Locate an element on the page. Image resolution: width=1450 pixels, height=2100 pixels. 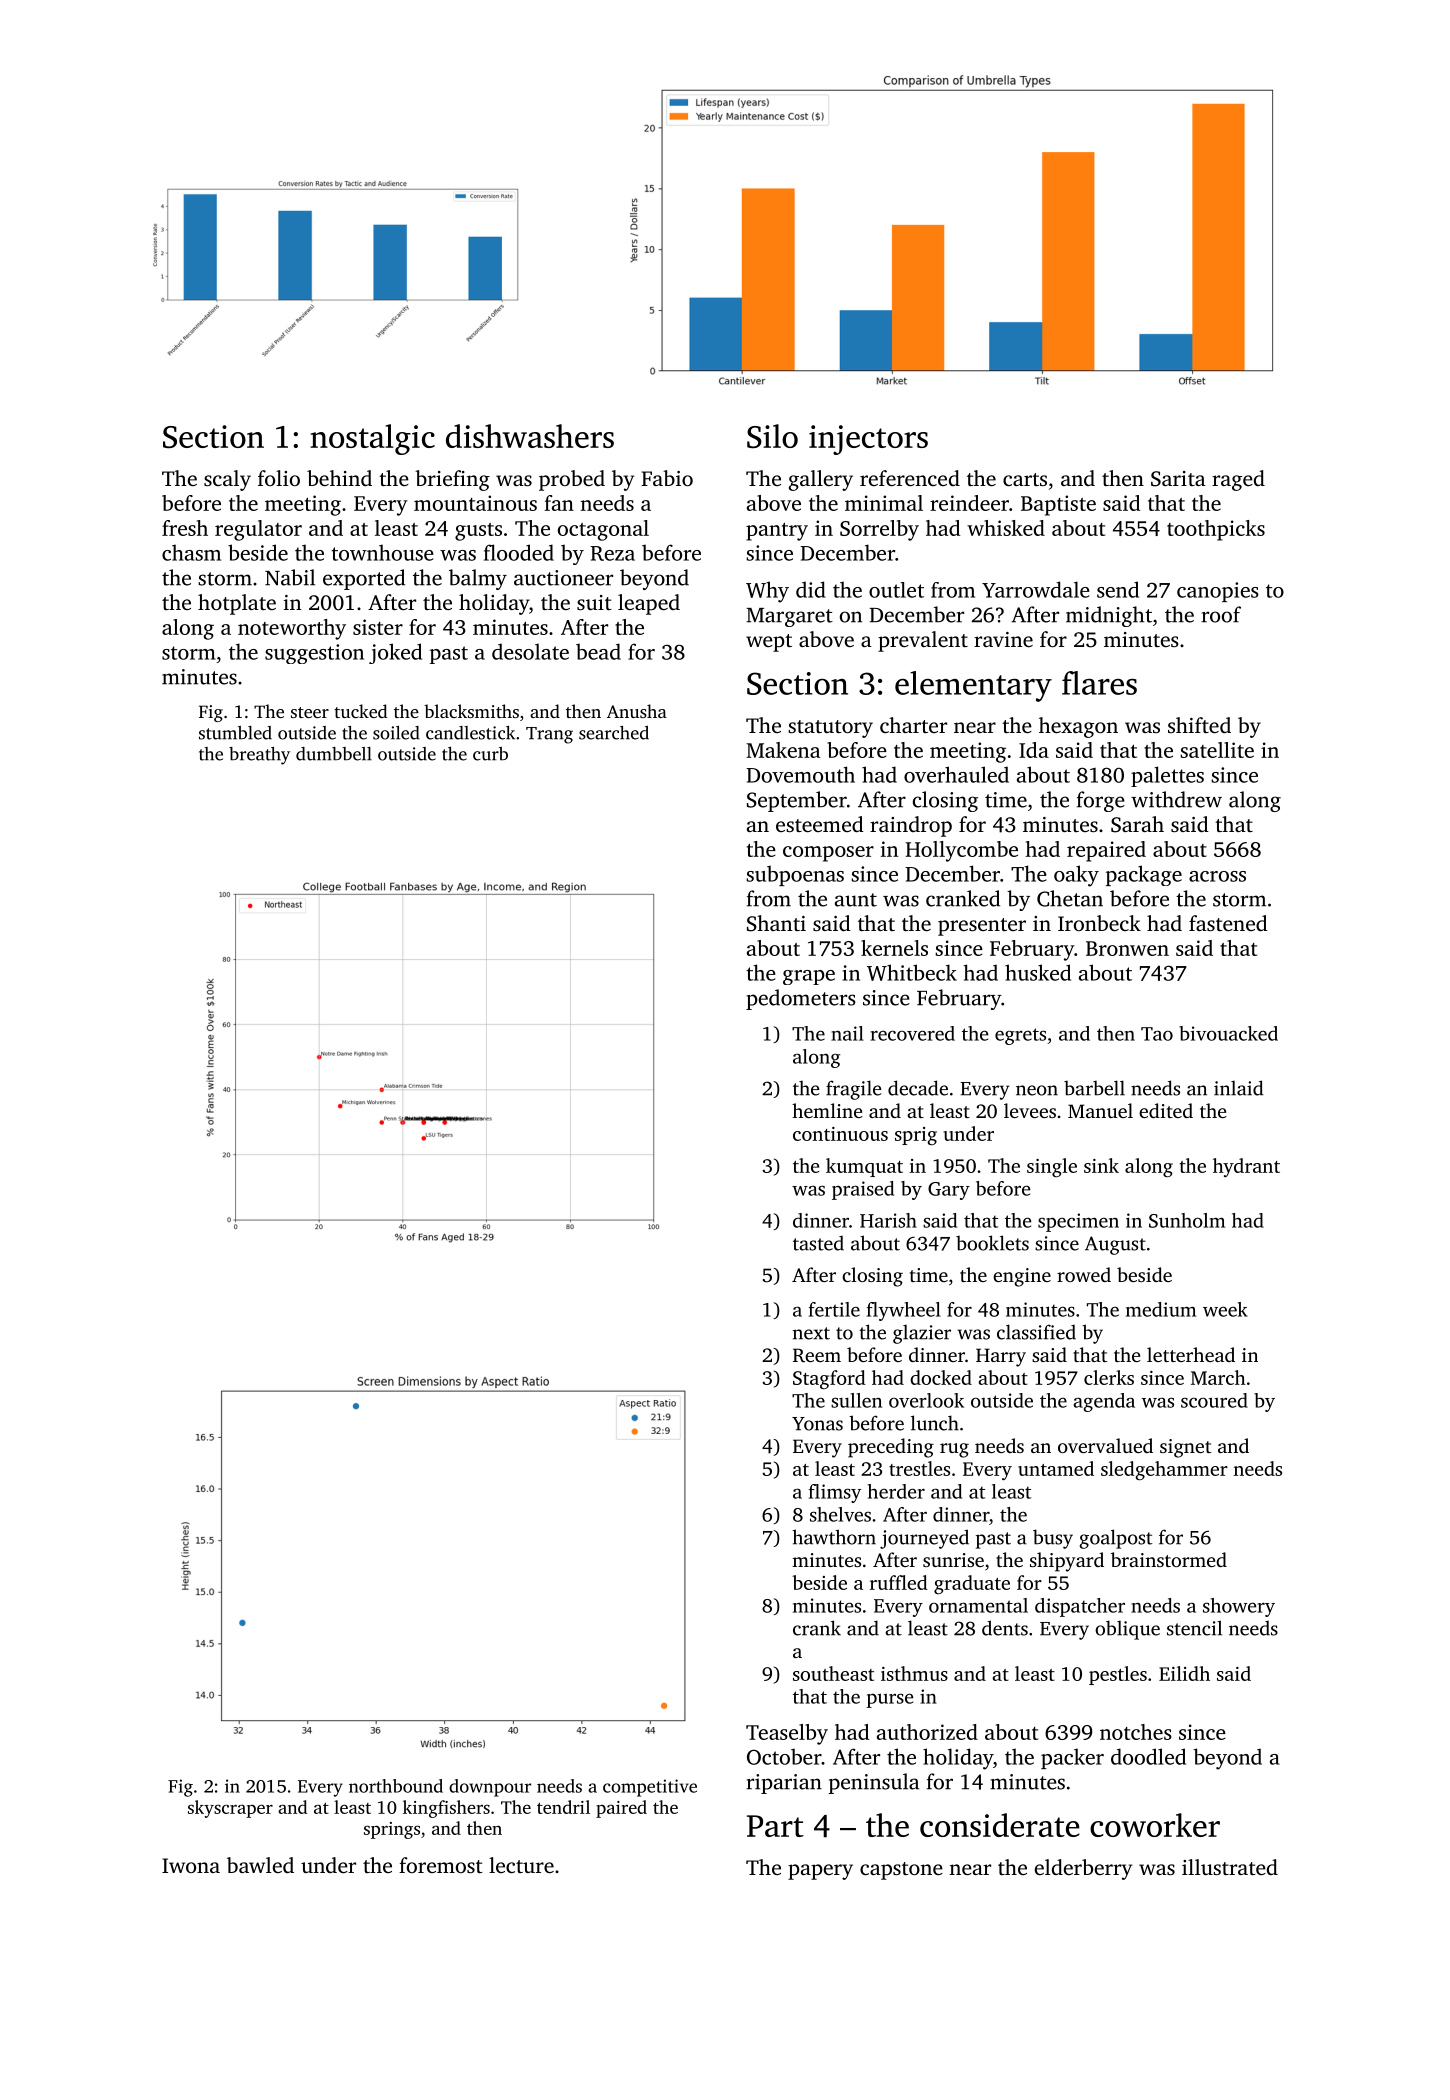
bawled is located at coordinates (260, 1865).
